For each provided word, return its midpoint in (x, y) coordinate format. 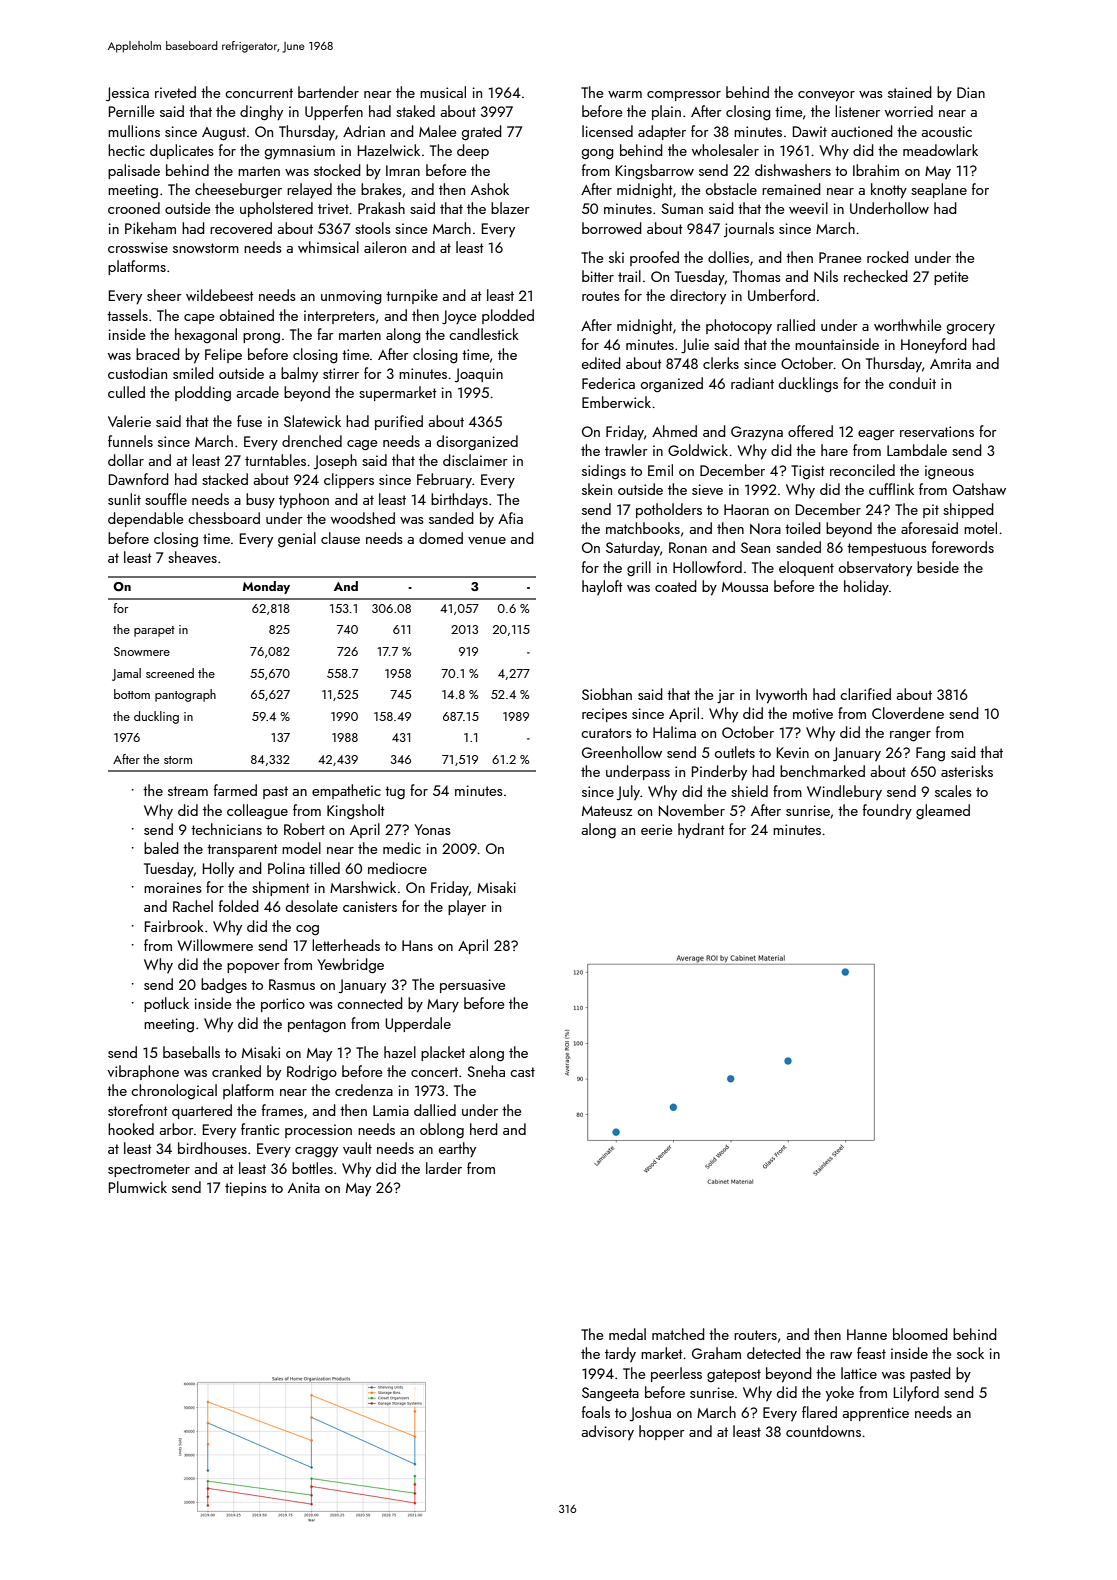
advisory (607, 1432)
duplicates (182, 151)
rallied (796, 325)
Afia (510, 518)
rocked (888, 257)
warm (625, 94)
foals (596, 1412)
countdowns (823, 1431)
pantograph (185, 695)
